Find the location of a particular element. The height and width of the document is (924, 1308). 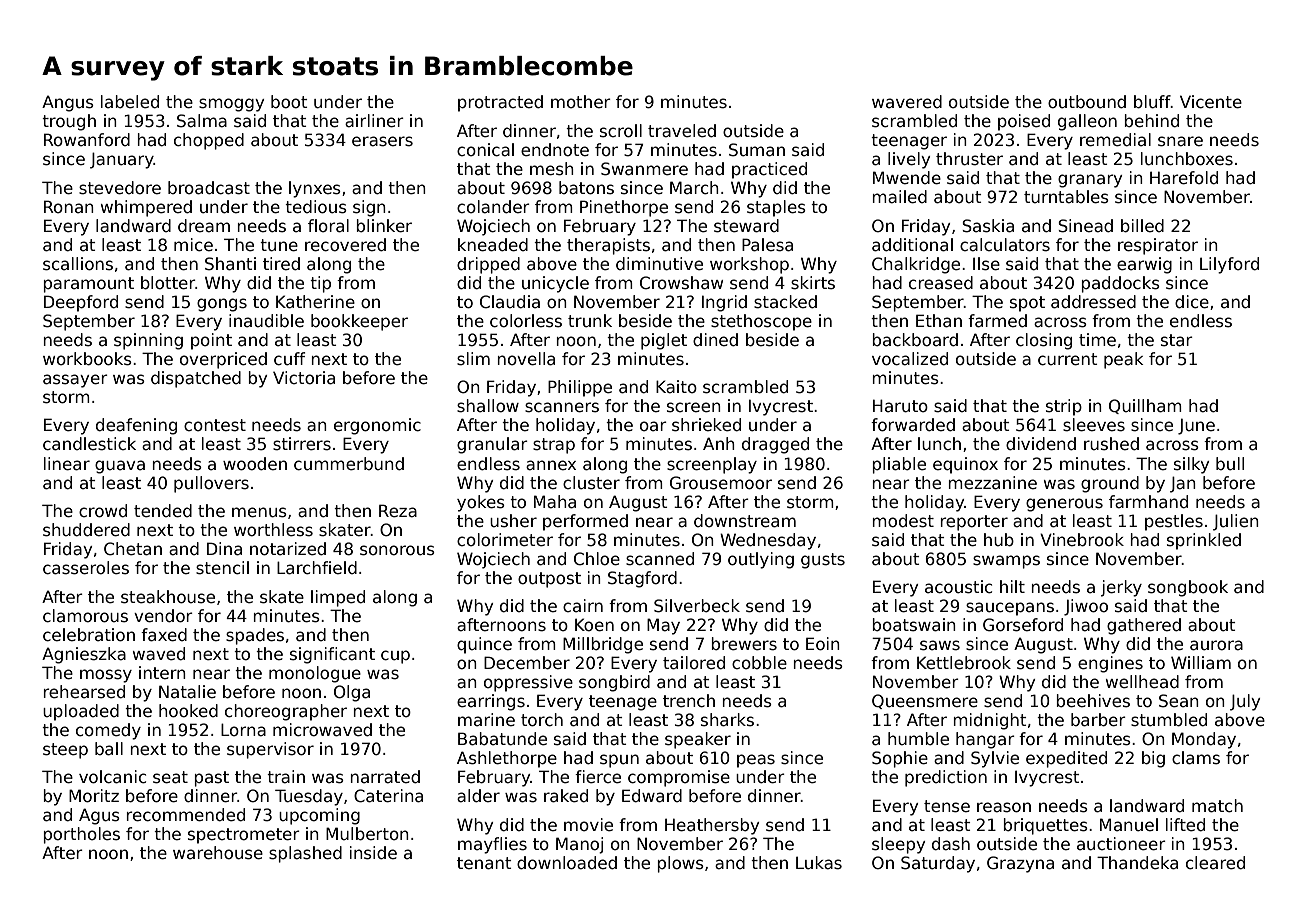

expedited is located at coordinates (1066, 759).
